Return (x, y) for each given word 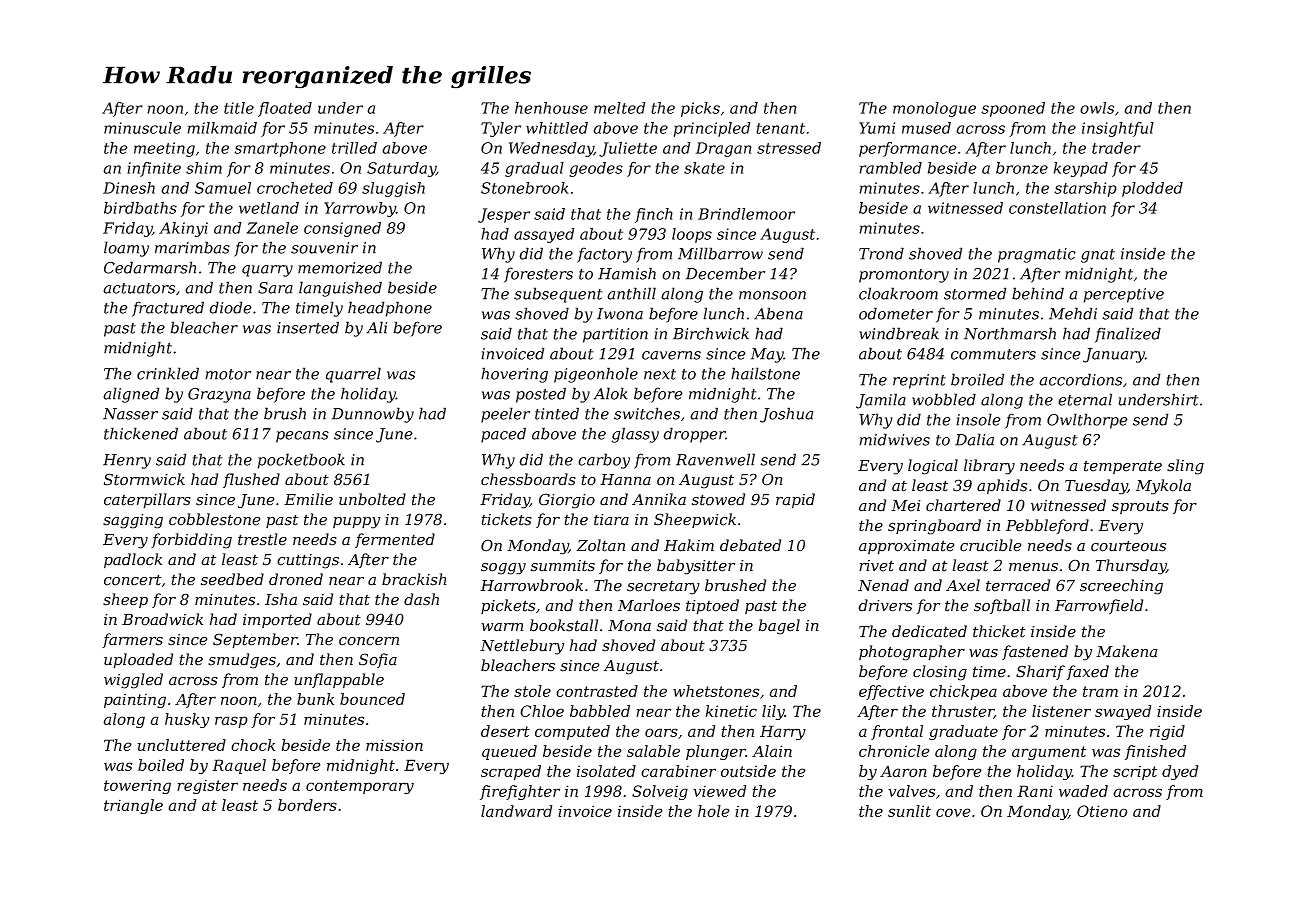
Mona (629, 626)
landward (516, 811)
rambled (890, 168)
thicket (999, 631)
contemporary (360, 787)
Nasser (130, 414)
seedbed (232, 579)
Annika (659, 499)
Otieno (1102, 811)
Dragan (723, 149)
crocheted (295, 188)
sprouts (1140, 507)
